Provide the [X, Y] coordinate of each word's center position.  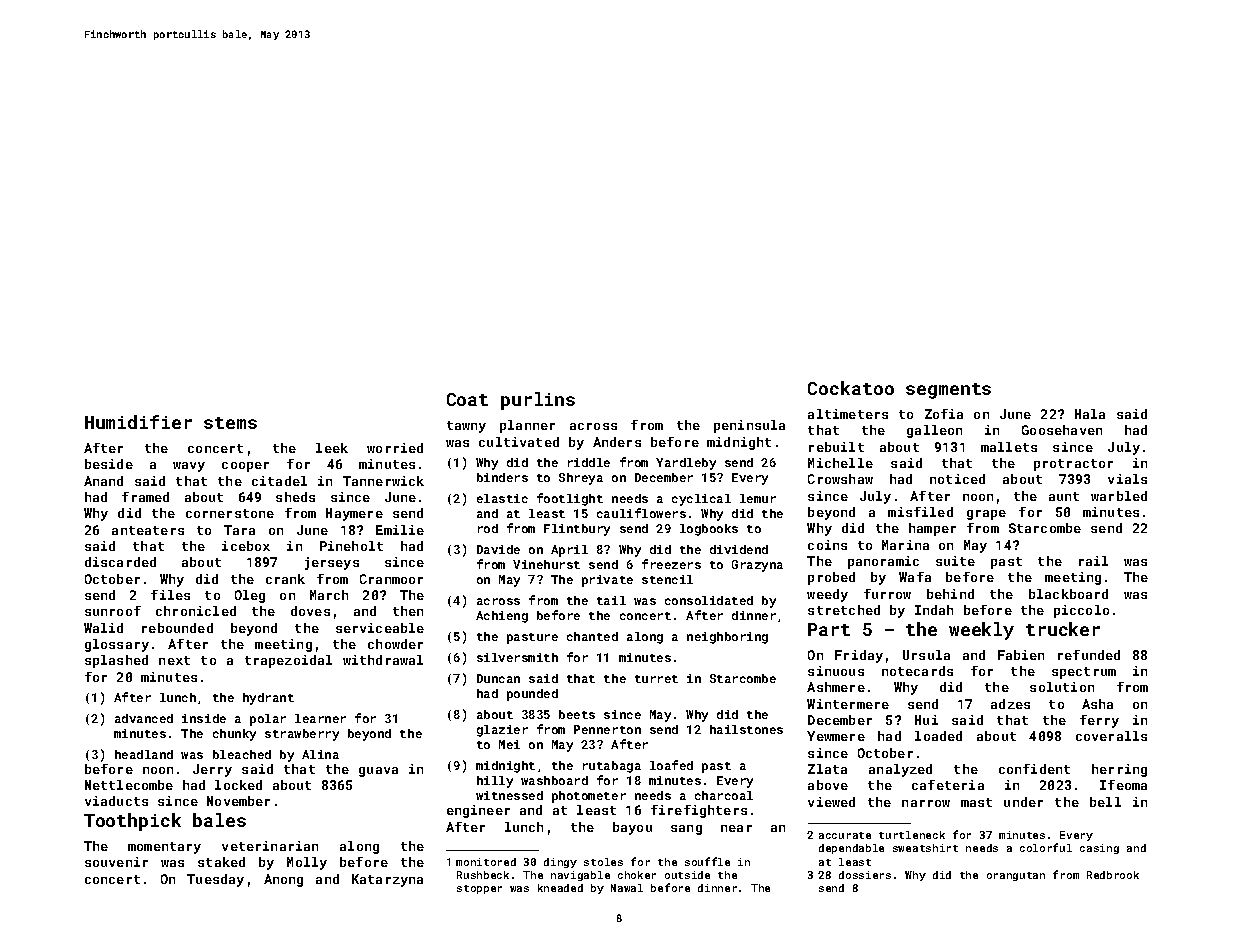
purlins [538, 401]
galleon [934, 431]
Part [829, 629]
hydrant [268, 699]
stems [230, 423]
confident [1034, 769]
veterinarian [270, 846]
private [607, 581]
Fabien [1021, 655]
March [329, 595]
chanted [592, 636]
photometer [589, 797]
